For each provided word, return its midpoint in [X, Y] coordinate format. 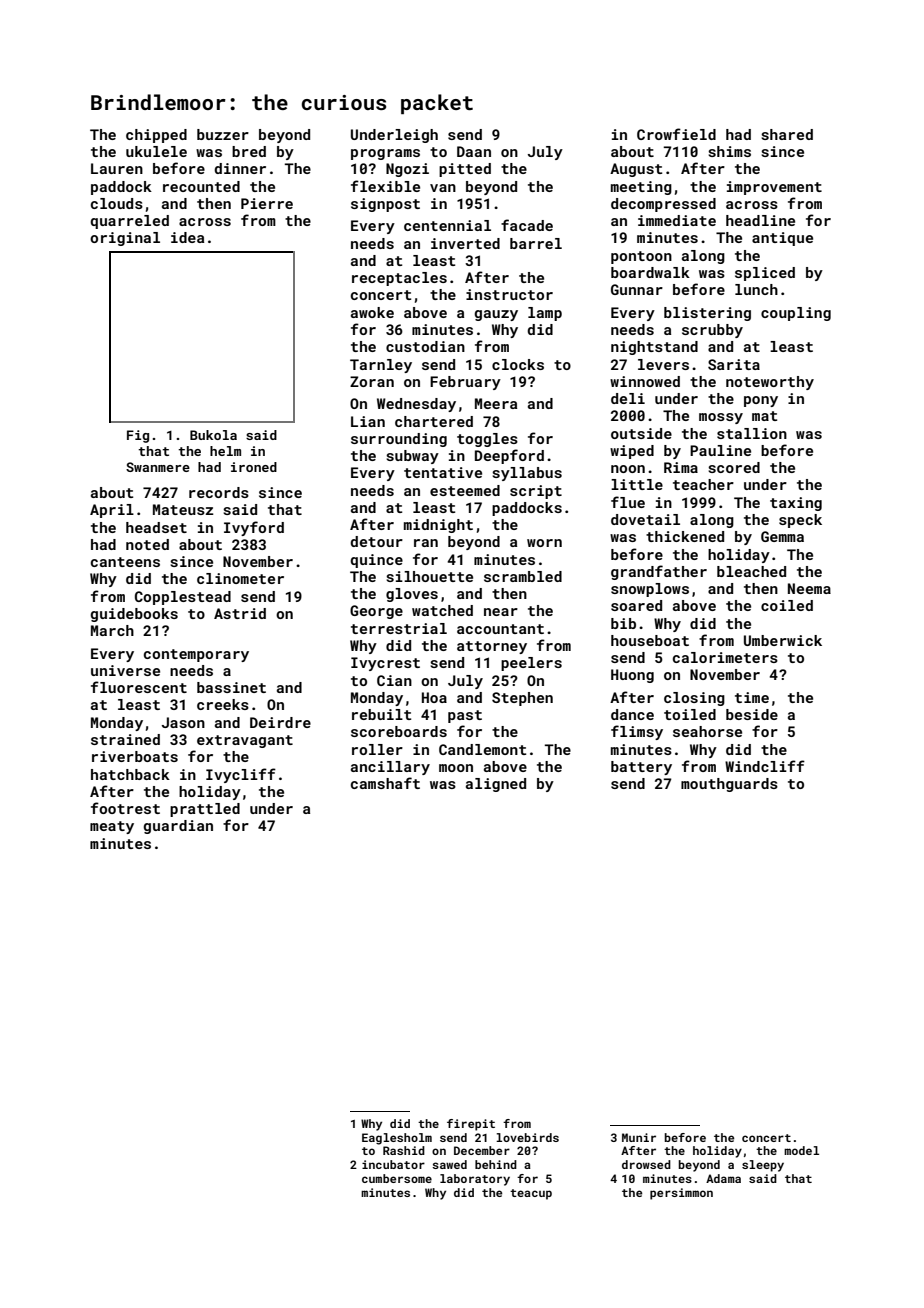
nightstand [654, 348]
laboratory [475, 1180]
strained [125, 739]
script [536, 492]
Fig [138, 436]
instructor [509, 294]
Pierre [267, 203]
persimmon [681, 1194]
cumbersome [397, 1178]
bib [623, 623]
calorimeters [725, 657]
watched [442, 610]
